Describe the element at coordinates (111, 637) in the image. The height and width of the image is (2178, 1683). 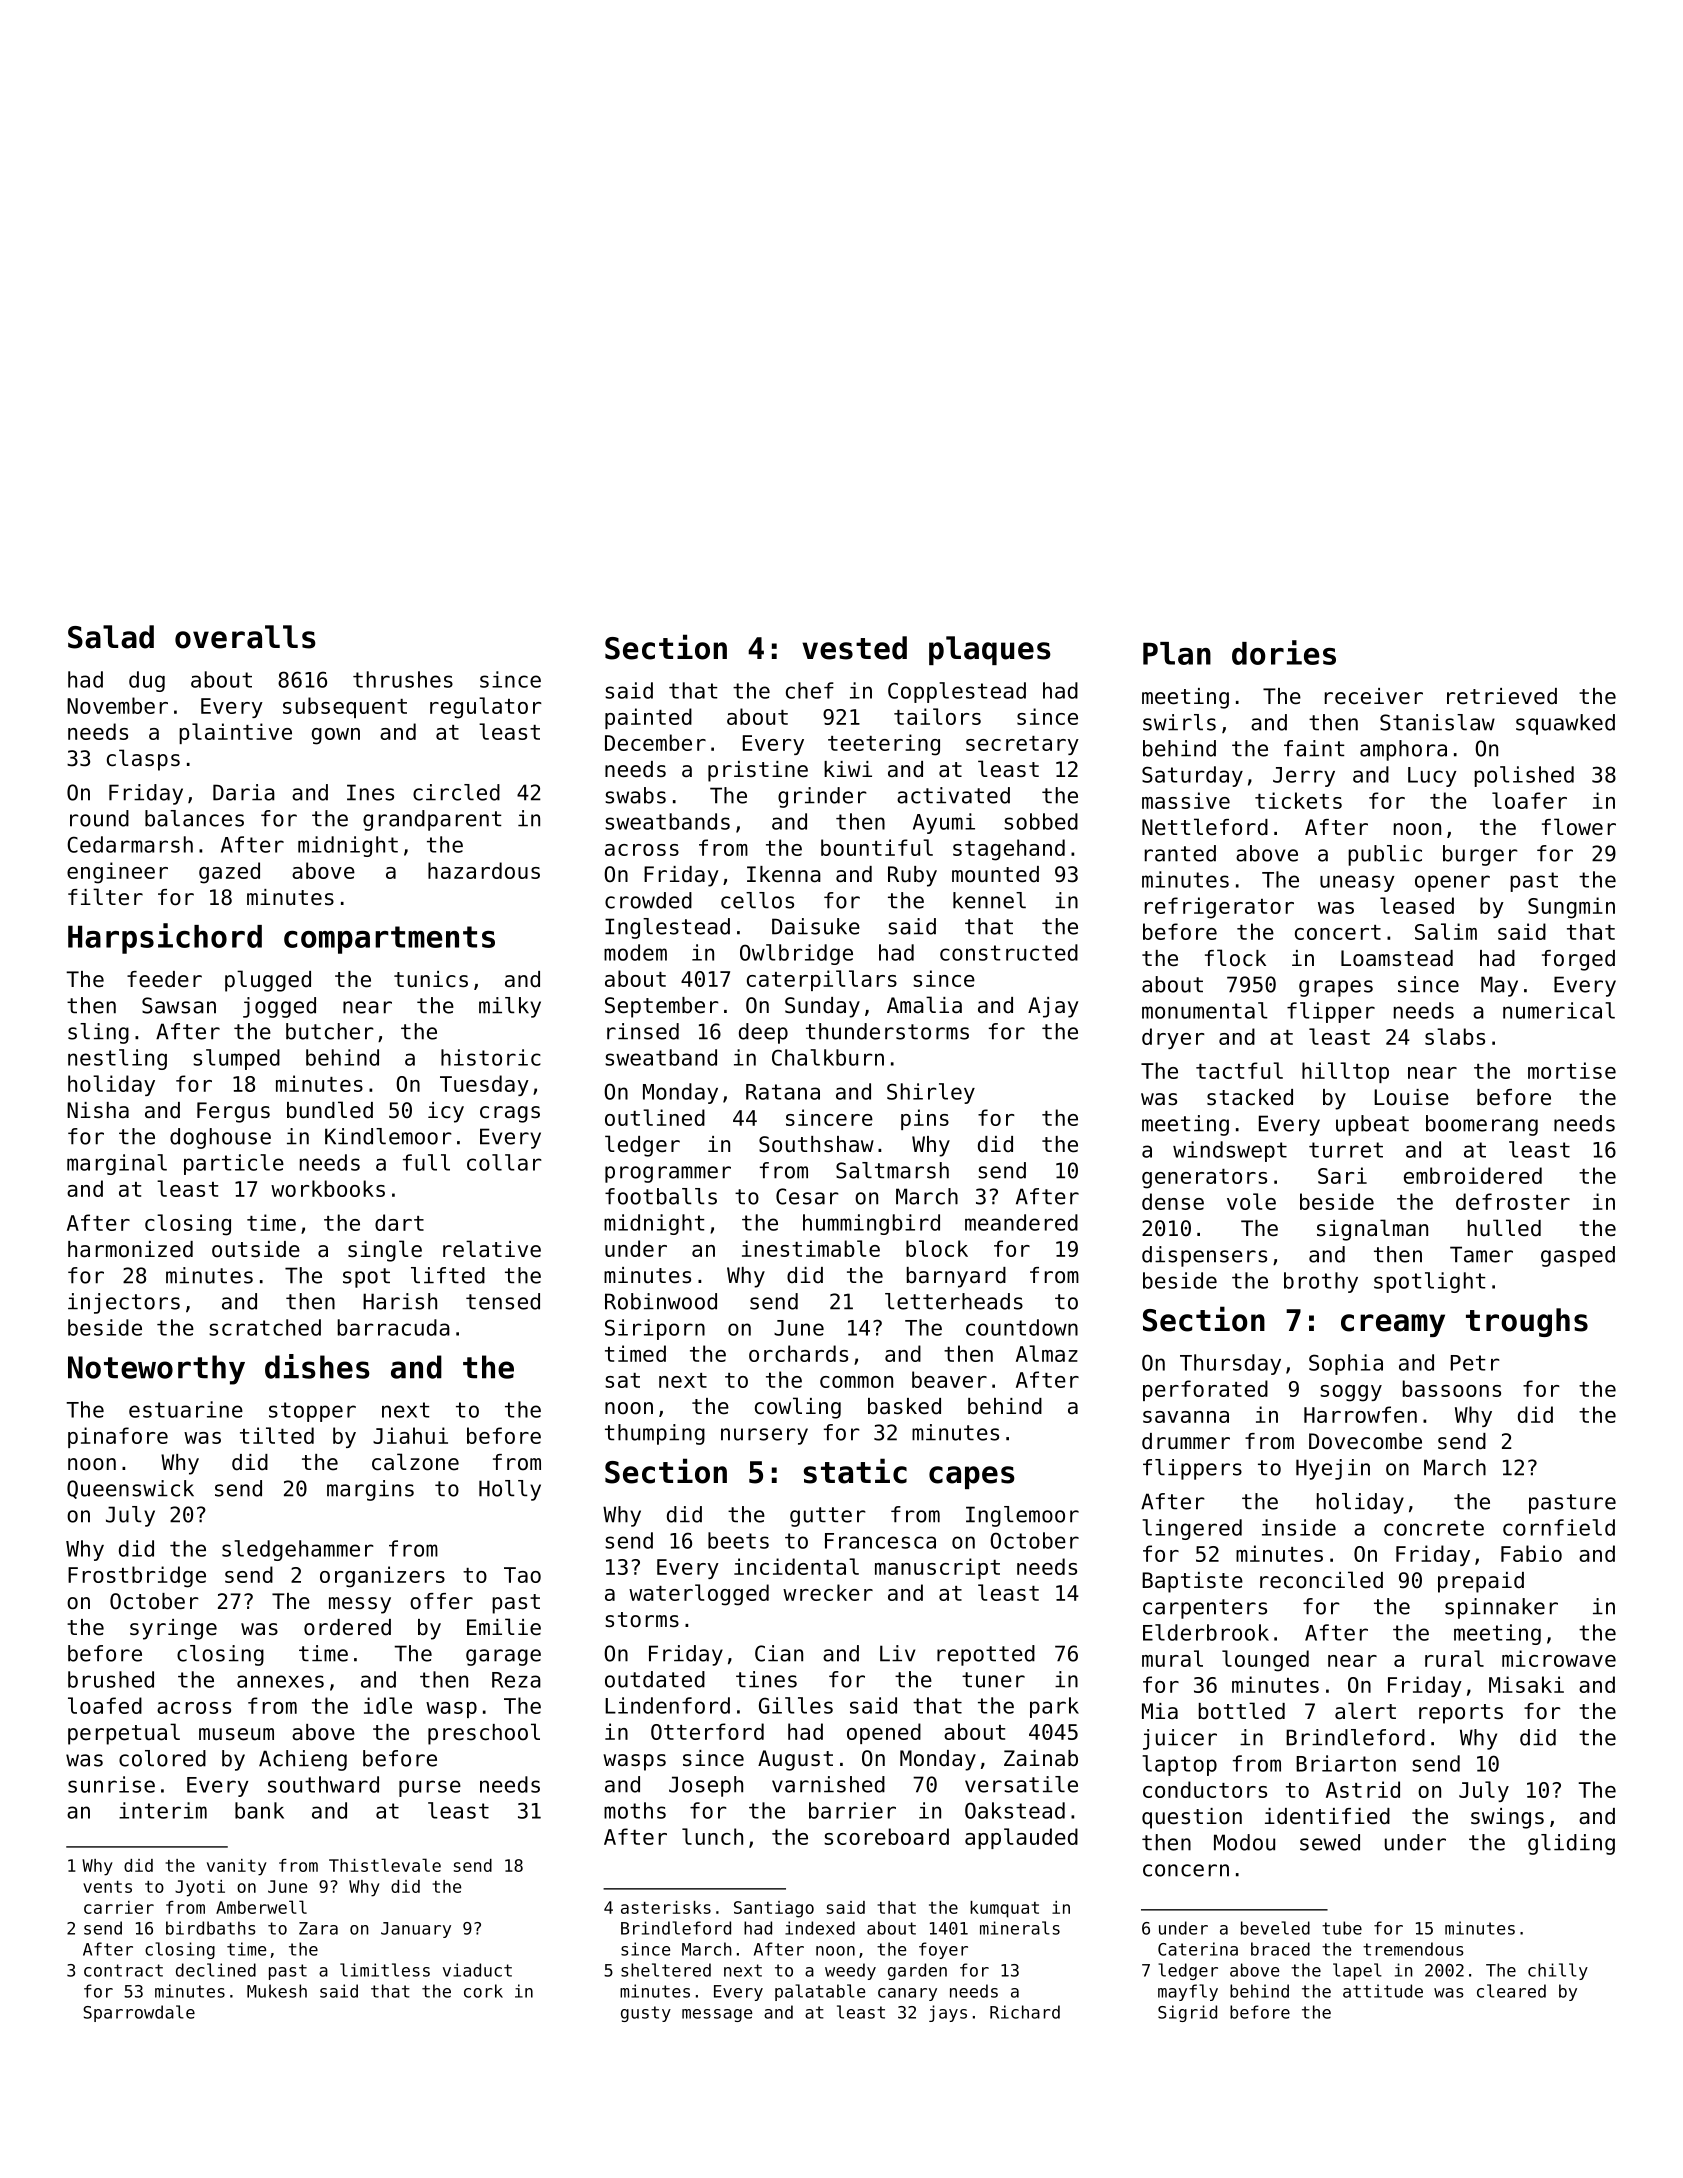
I see `Salad` at that location.
